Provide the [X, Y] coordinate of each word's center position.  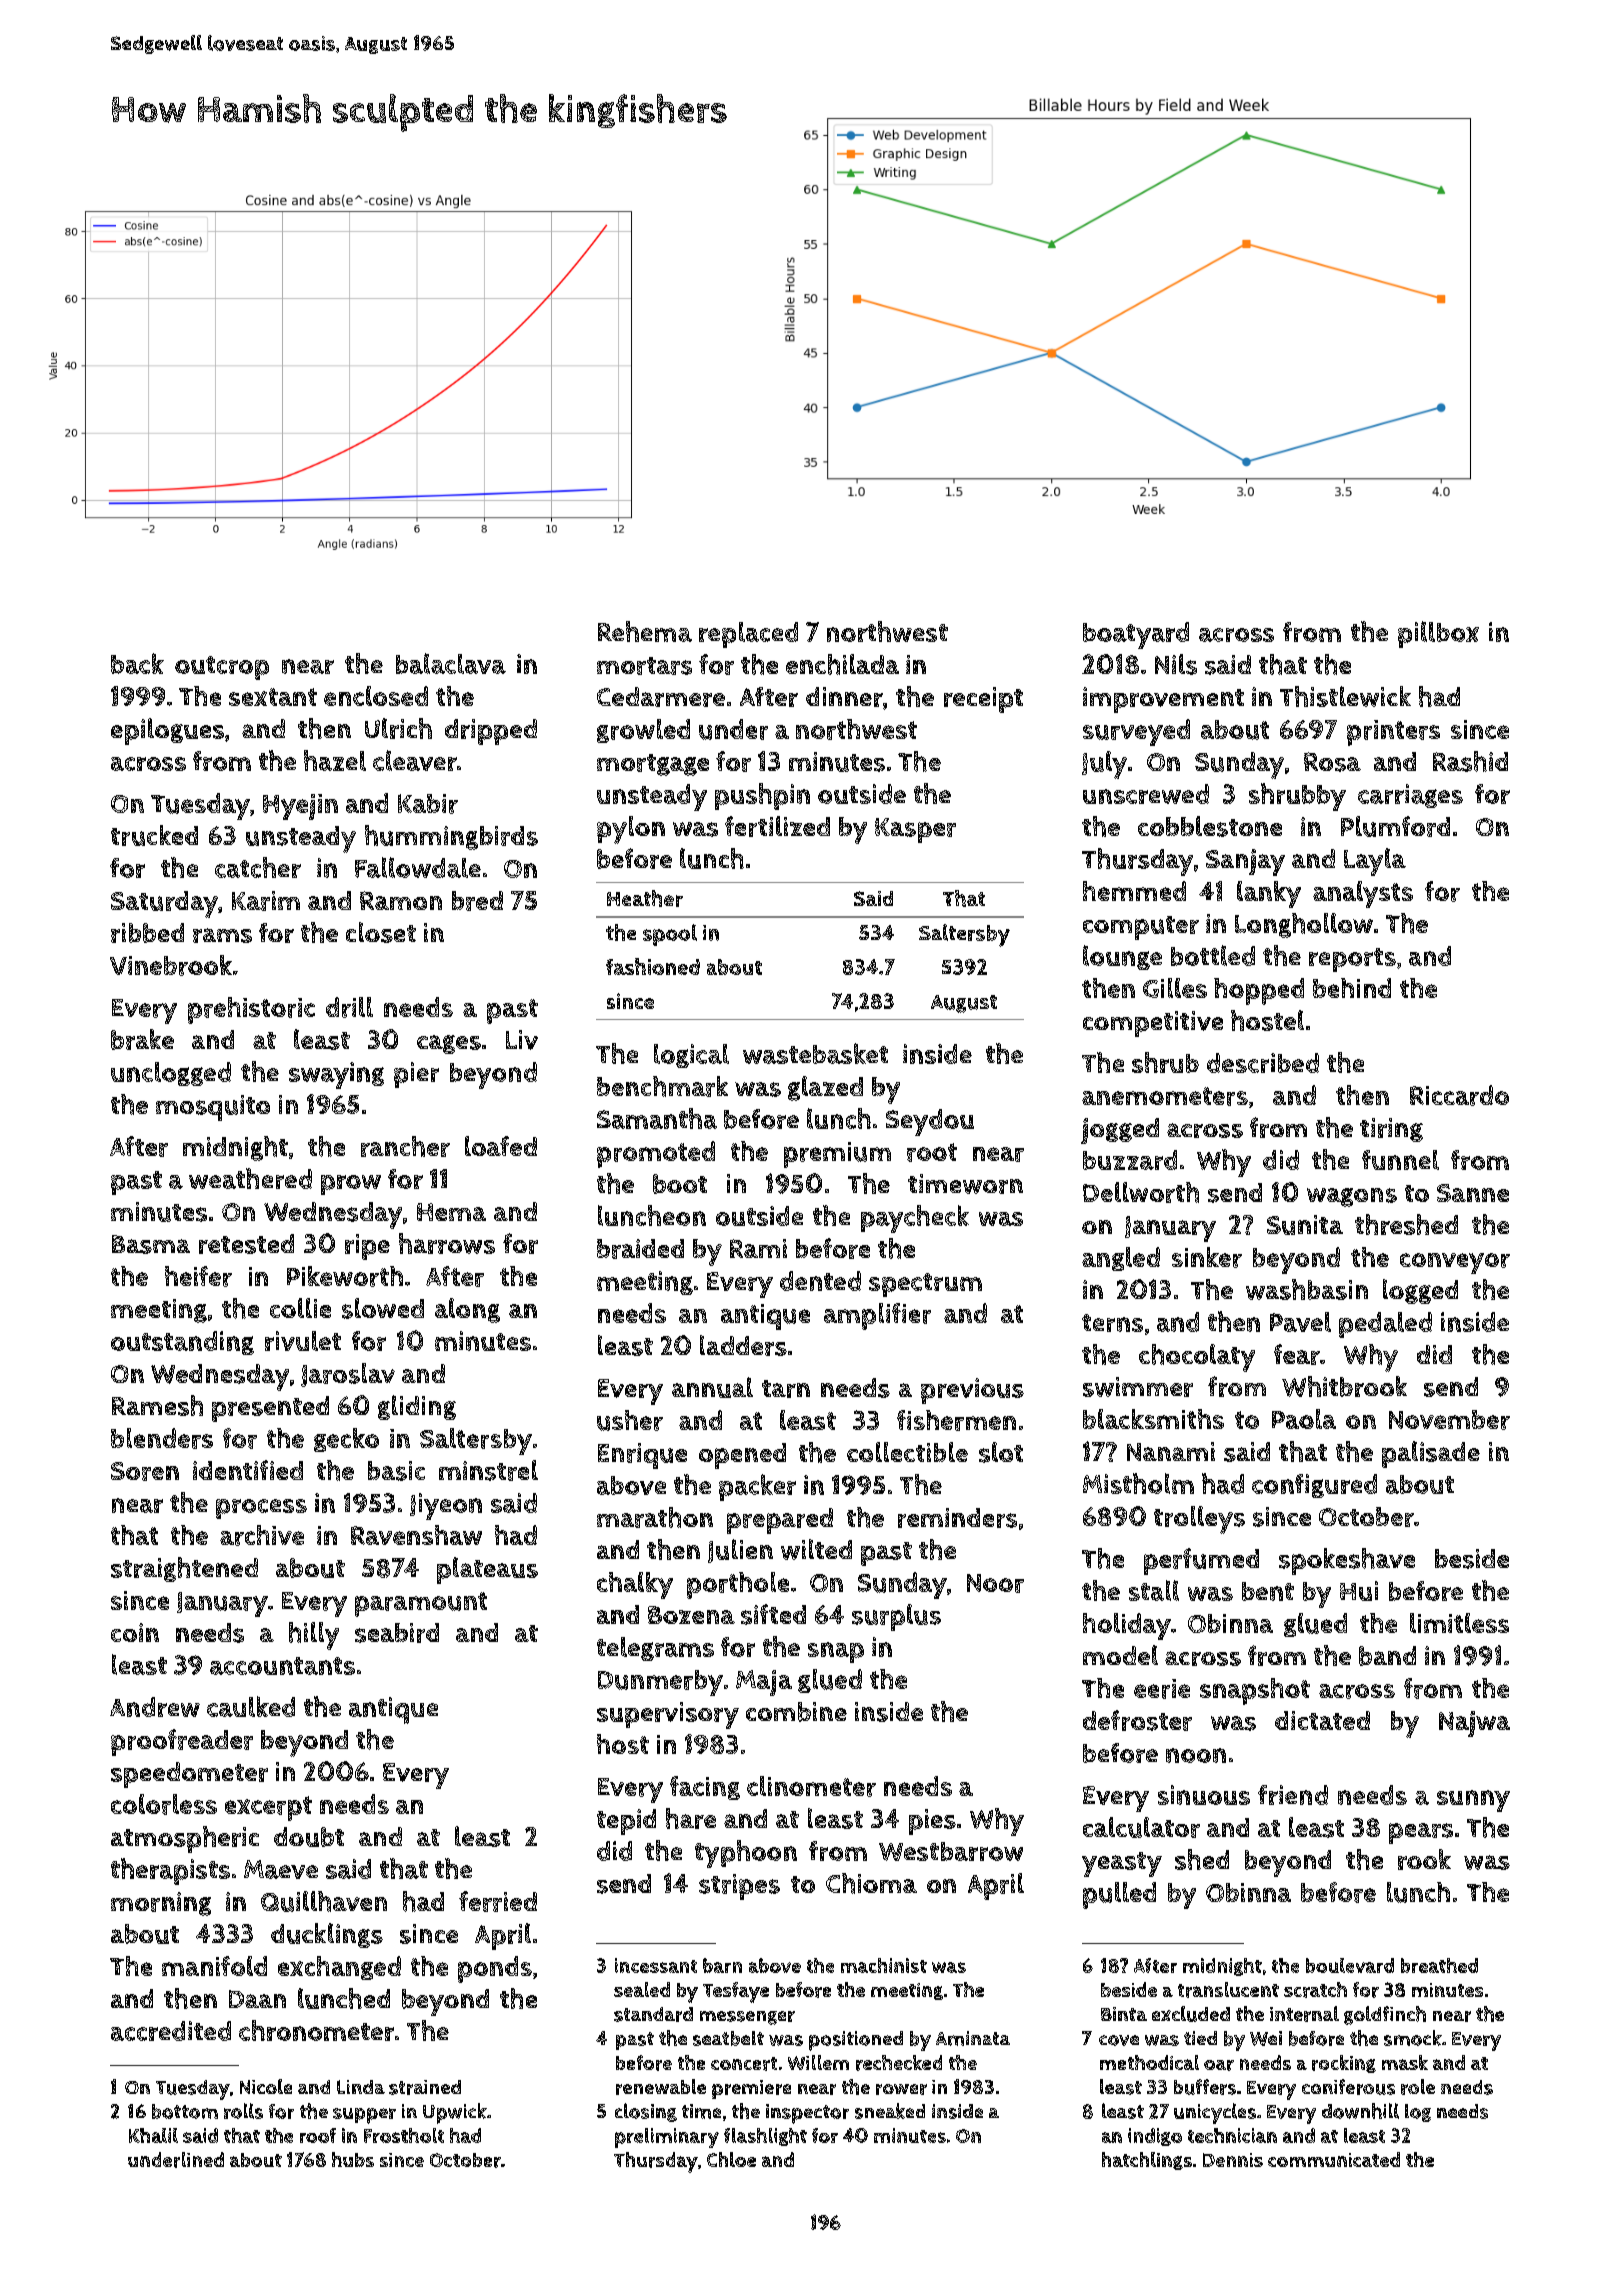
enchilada [842, 664]
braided [640, 1249]
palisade [1431, 1454]
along [467, 1310]
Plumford [1395, 826]
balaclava [451, 663]
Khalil [153, 2135]
